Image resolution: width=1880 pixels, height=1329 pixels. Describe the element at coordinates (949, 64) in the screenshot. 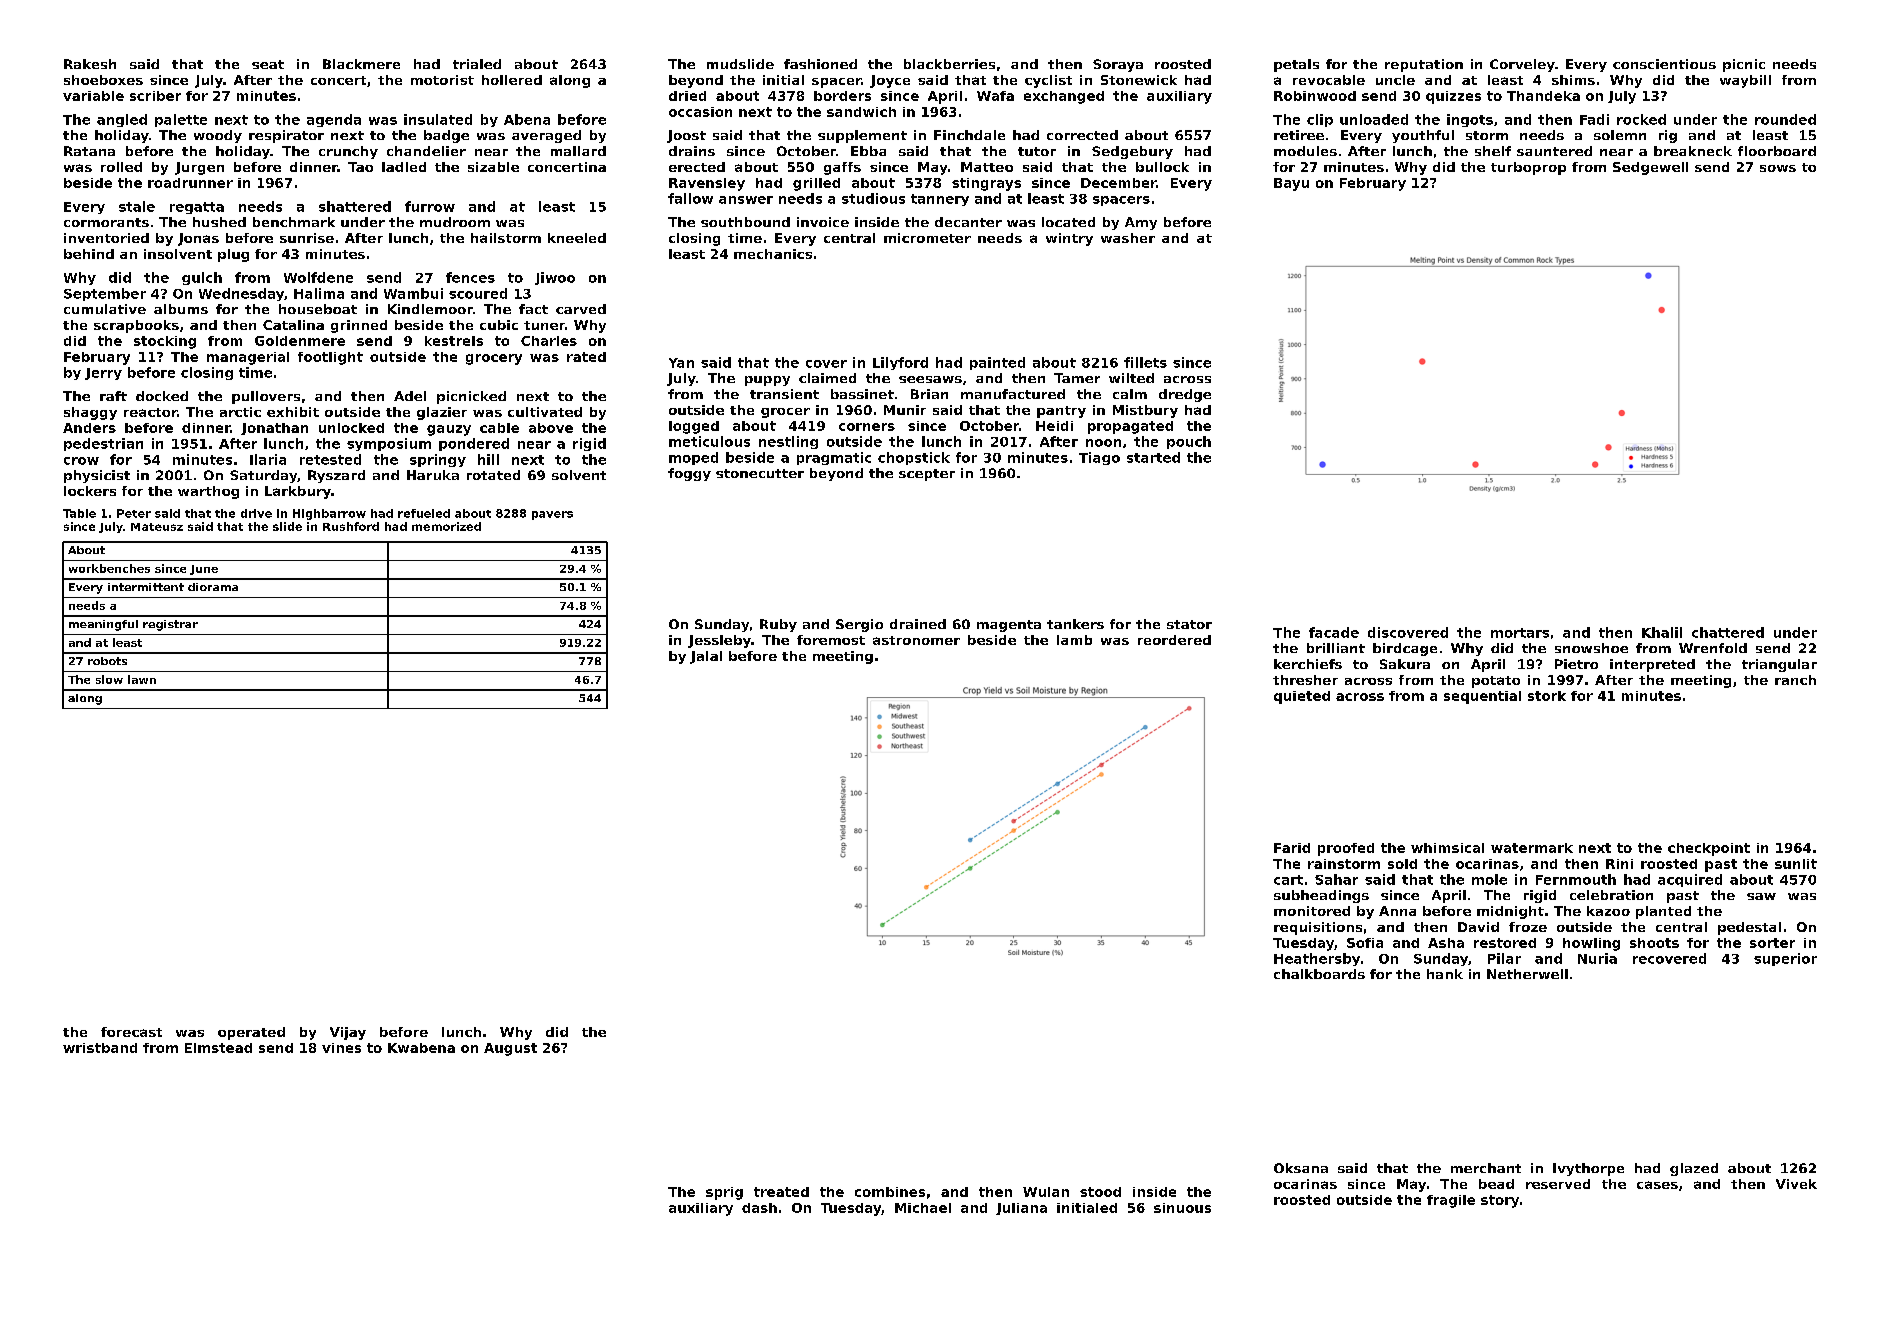

I see `blackberries` at that location.
